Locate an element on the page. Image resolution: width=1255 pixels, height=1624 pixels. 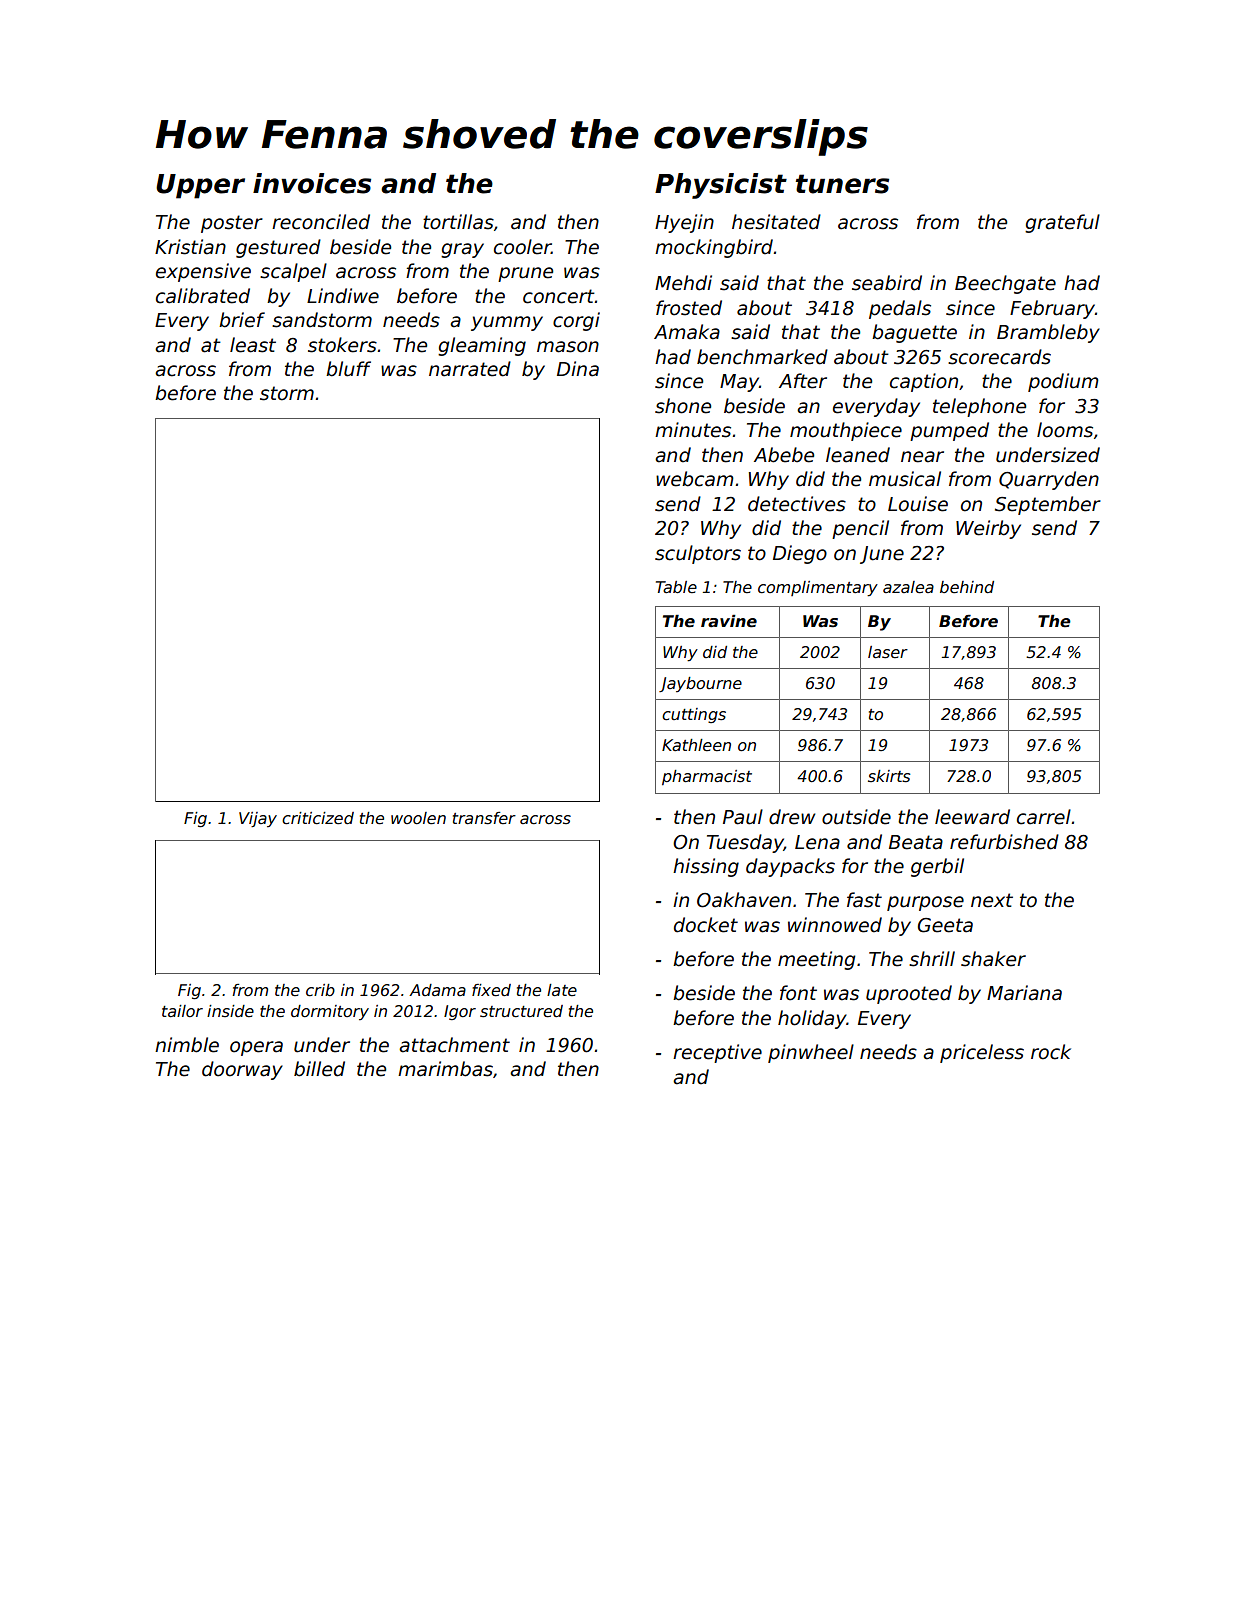
Kathleen is located at coordinates (696, 745).
